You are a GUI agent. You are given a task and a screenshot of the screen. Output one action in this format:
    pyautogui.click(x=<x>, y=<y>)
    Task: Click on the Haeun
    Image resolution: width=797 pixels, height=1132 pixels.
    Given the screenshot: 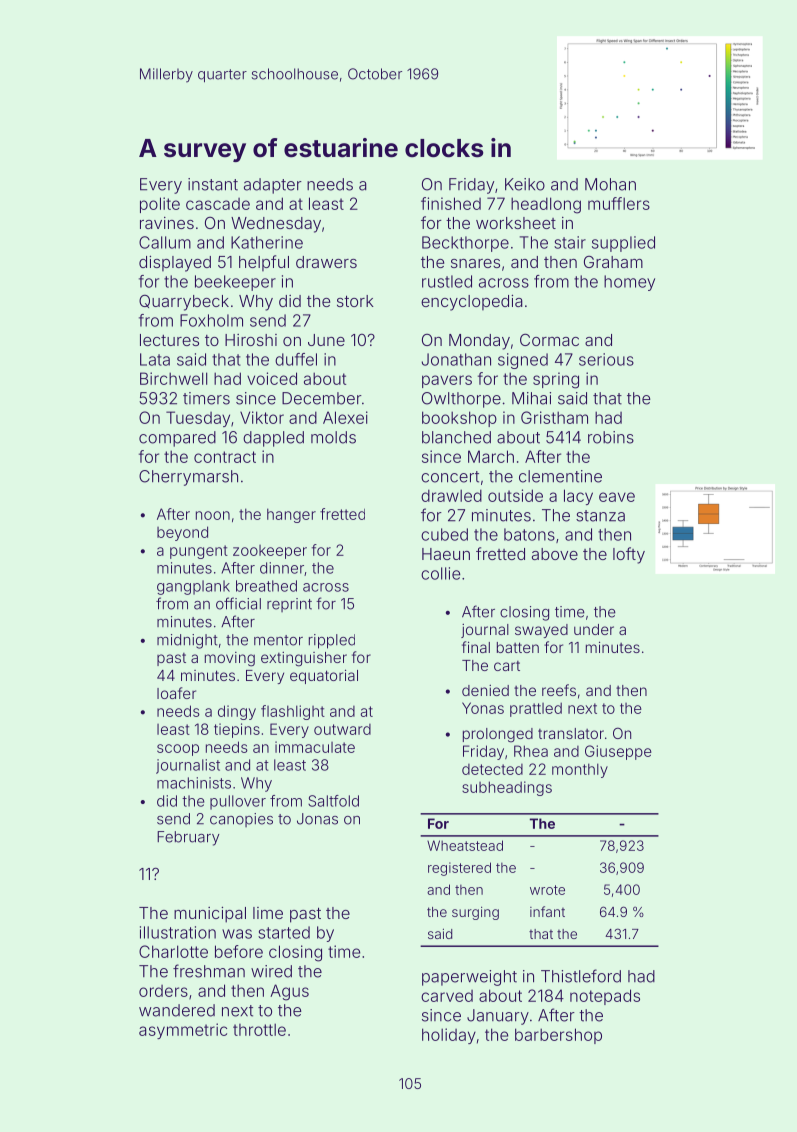 What is the action you would take?
    pyautogui.click(x=446, y=554)
